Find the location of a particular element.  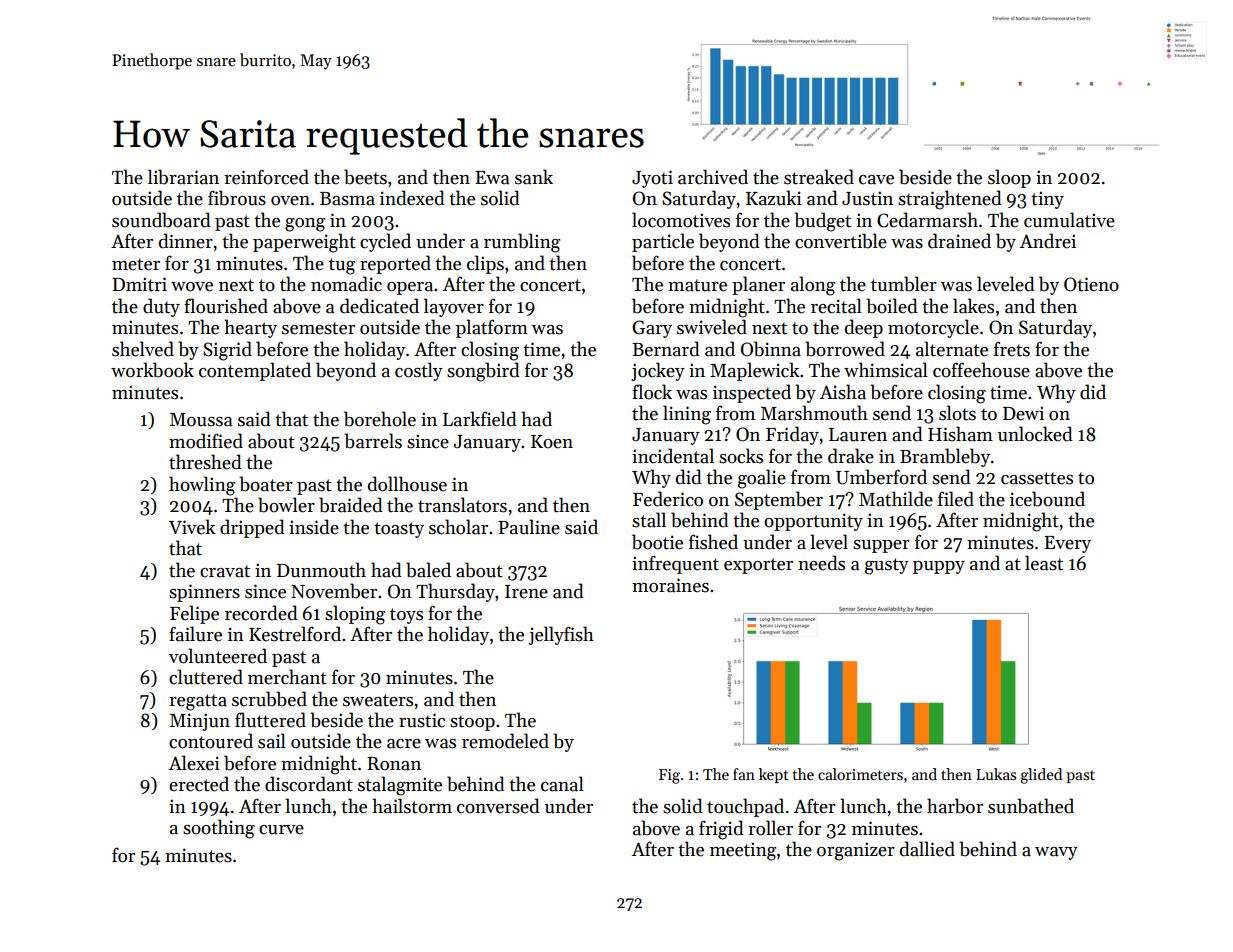

Dunmouth is located at coordinates (321, 570).
